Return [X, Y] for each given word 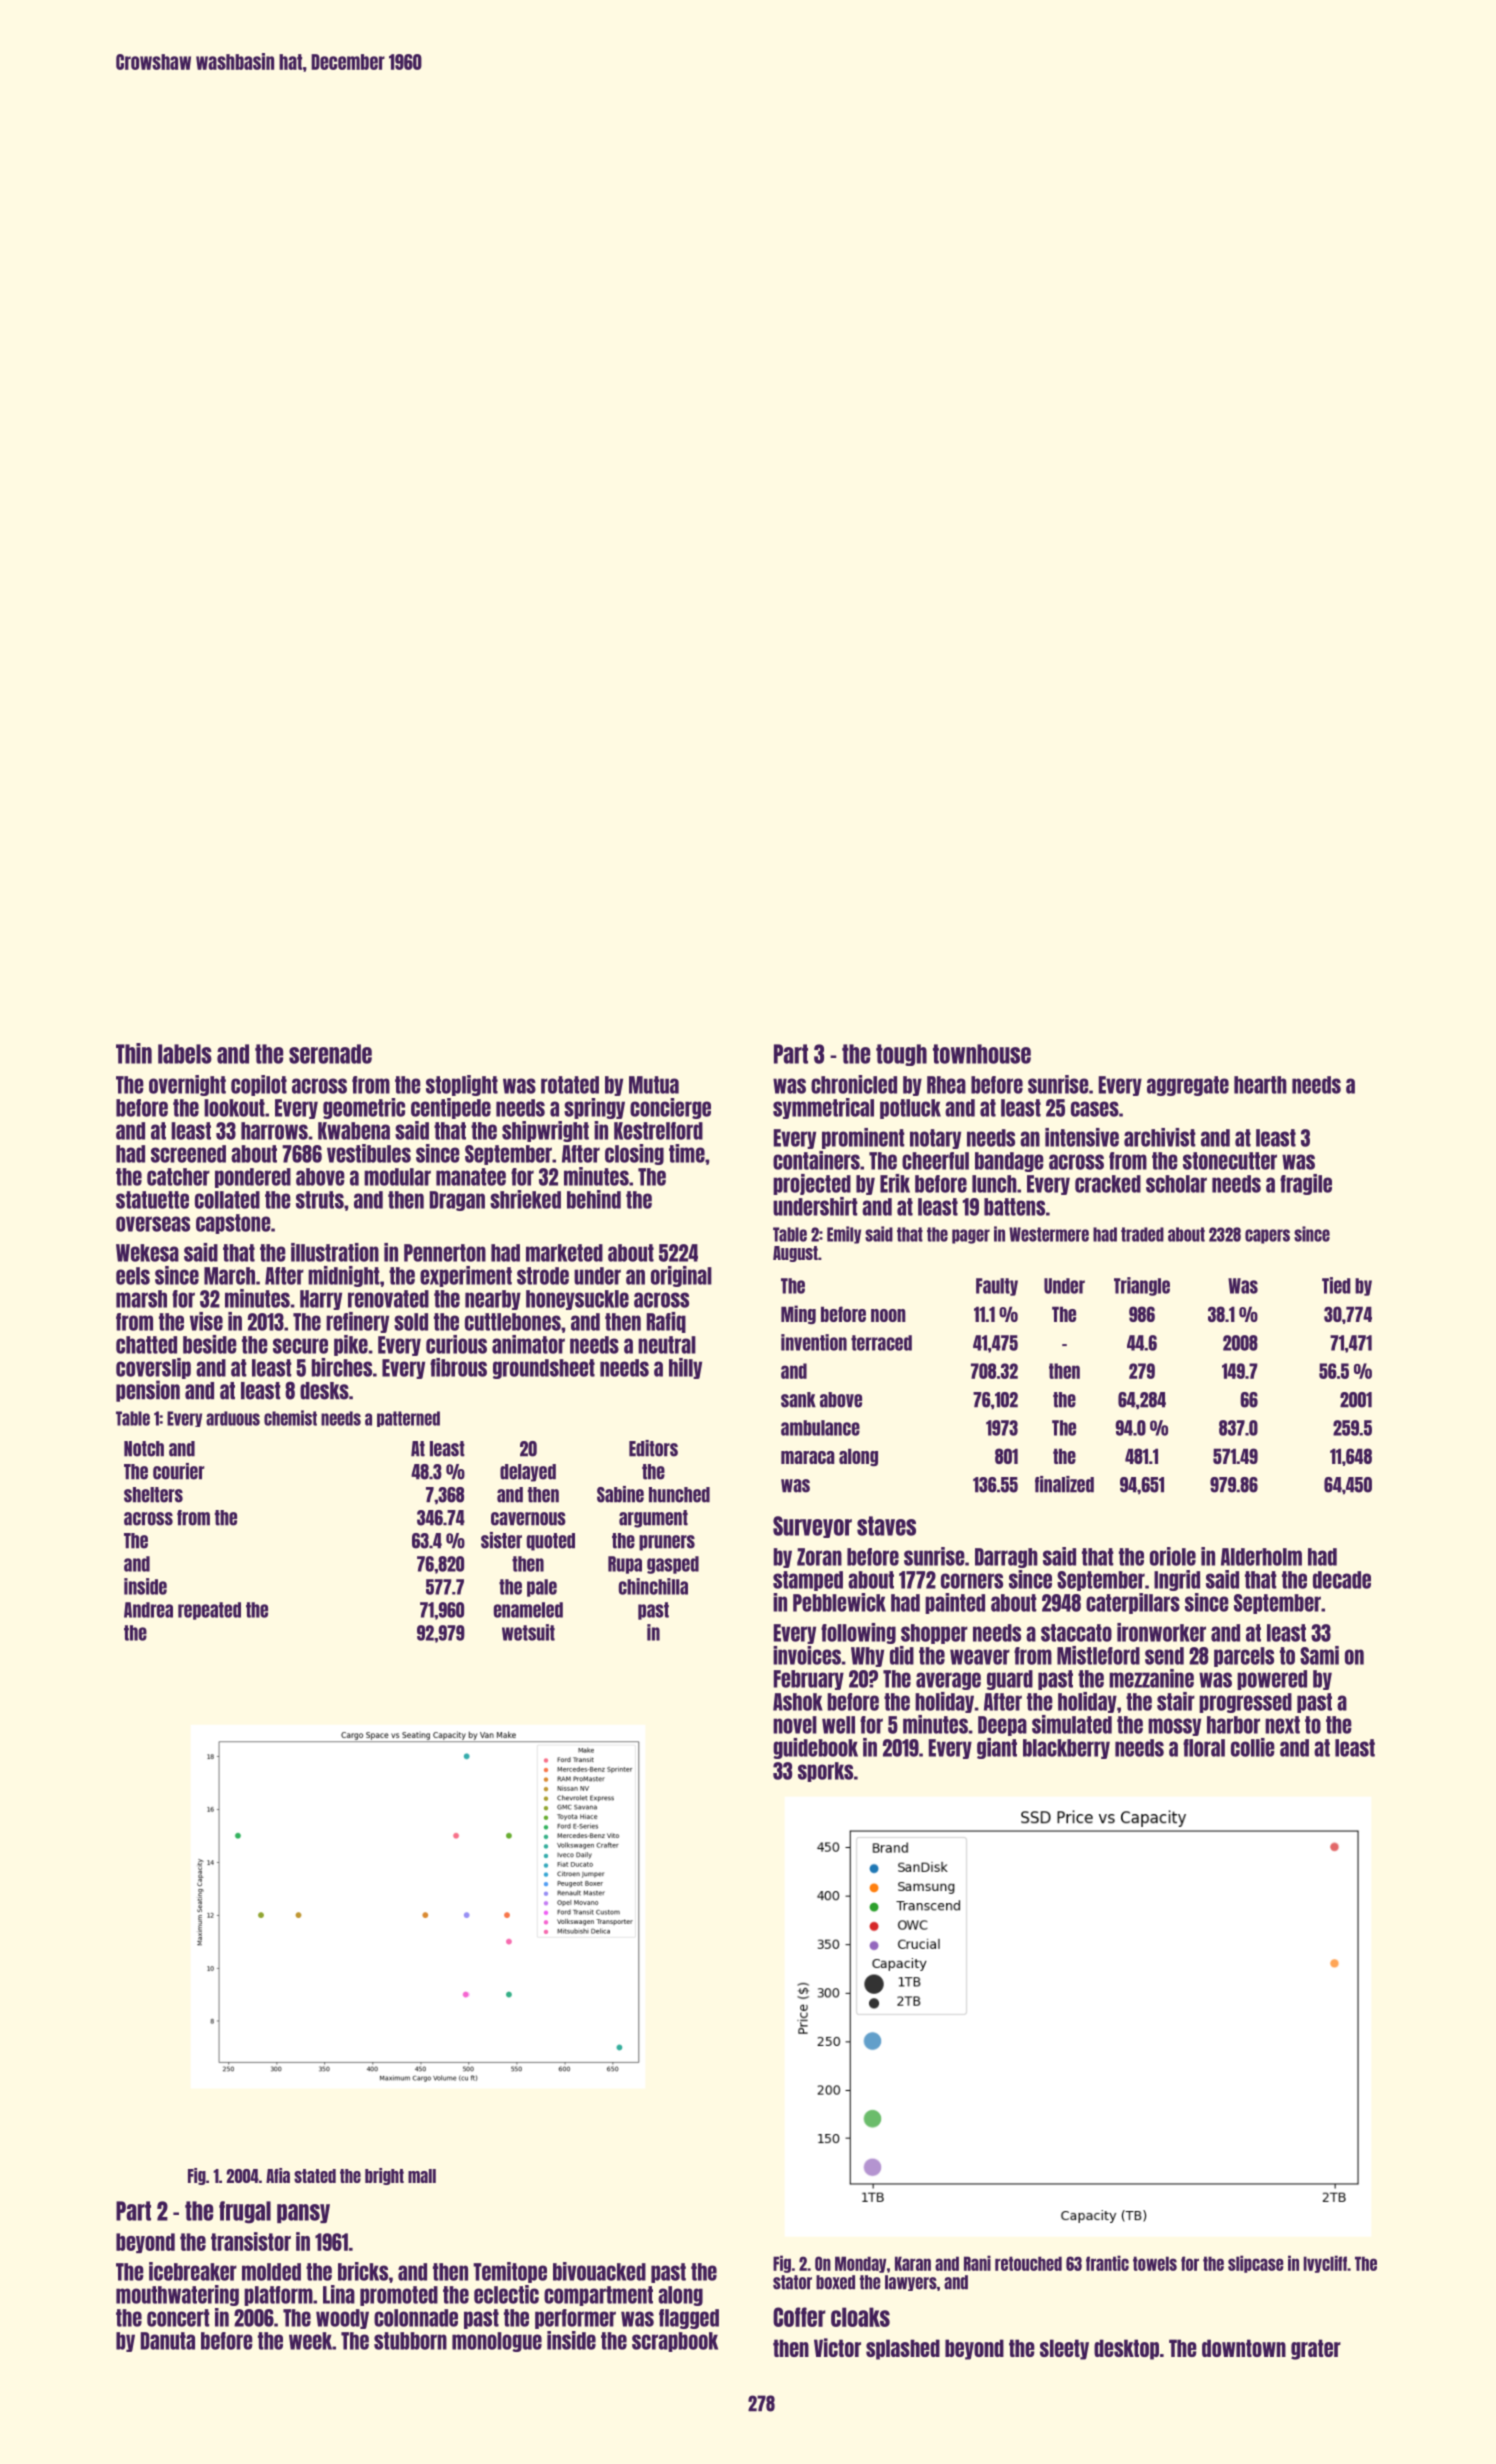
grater [1316, 2349]
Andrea [148, 1610]
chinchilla [653, 1586]
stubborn [410, 2341]
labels [185, 1054]
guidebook [815, 1748]
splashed [903, 2349]
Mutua [654, 1085]
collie [1253, 1747]
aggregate [1188, 1086]
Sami [1319, 1655]
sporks [825, 1772]
